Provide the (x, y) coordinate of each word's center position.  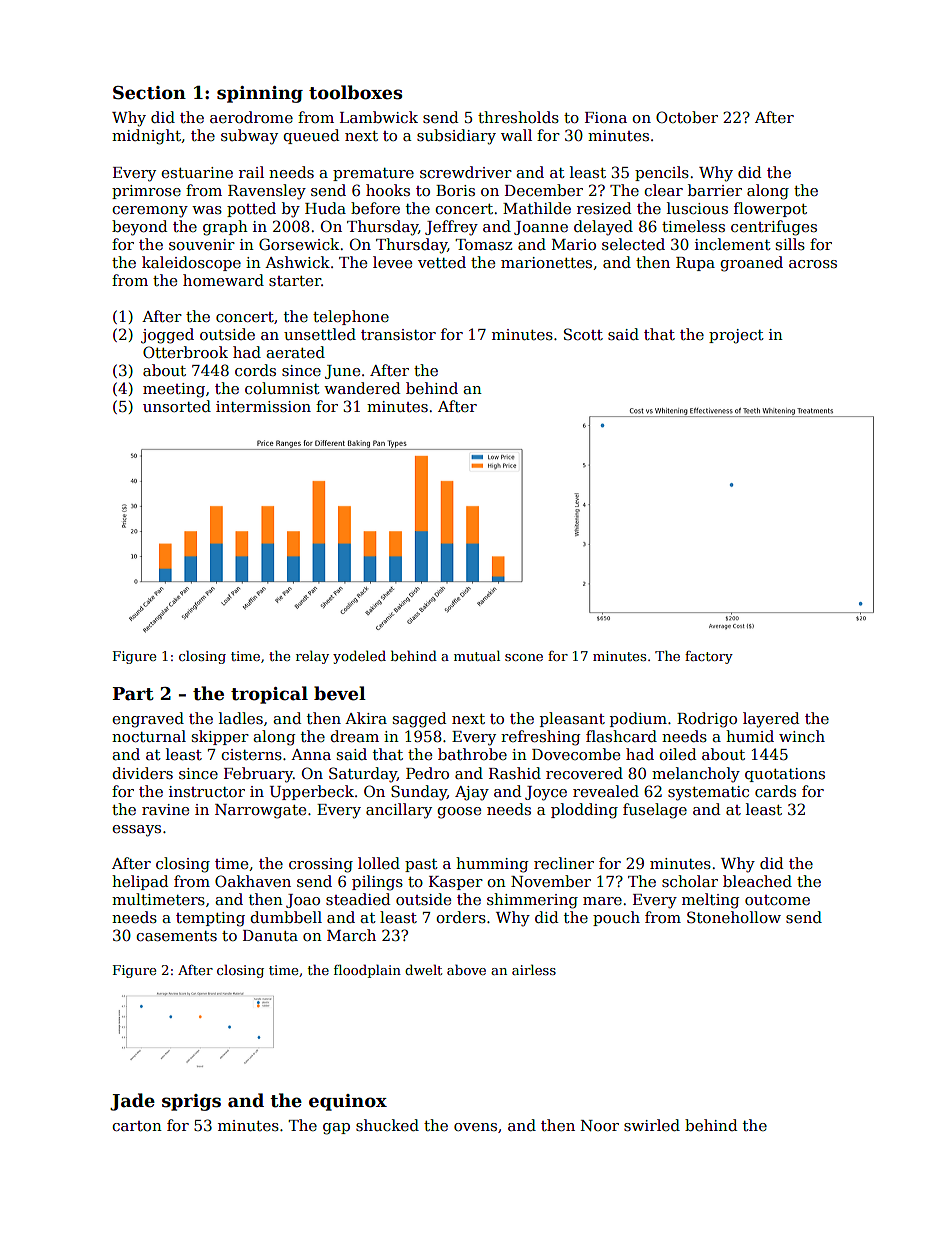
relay (312, 657)
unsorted (177, 406)
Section (149, 93)
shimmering (532, 901)
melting (710, 901)
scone (524, 657)
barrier (715, 190)
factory (709, 657)
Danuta (270, 935)
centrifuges (774, 228)
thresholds (518, 117)
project (736, 336)
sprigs (191, 1102)
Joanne (541, 228)
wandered (362, 388)
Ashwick (297, 262)
